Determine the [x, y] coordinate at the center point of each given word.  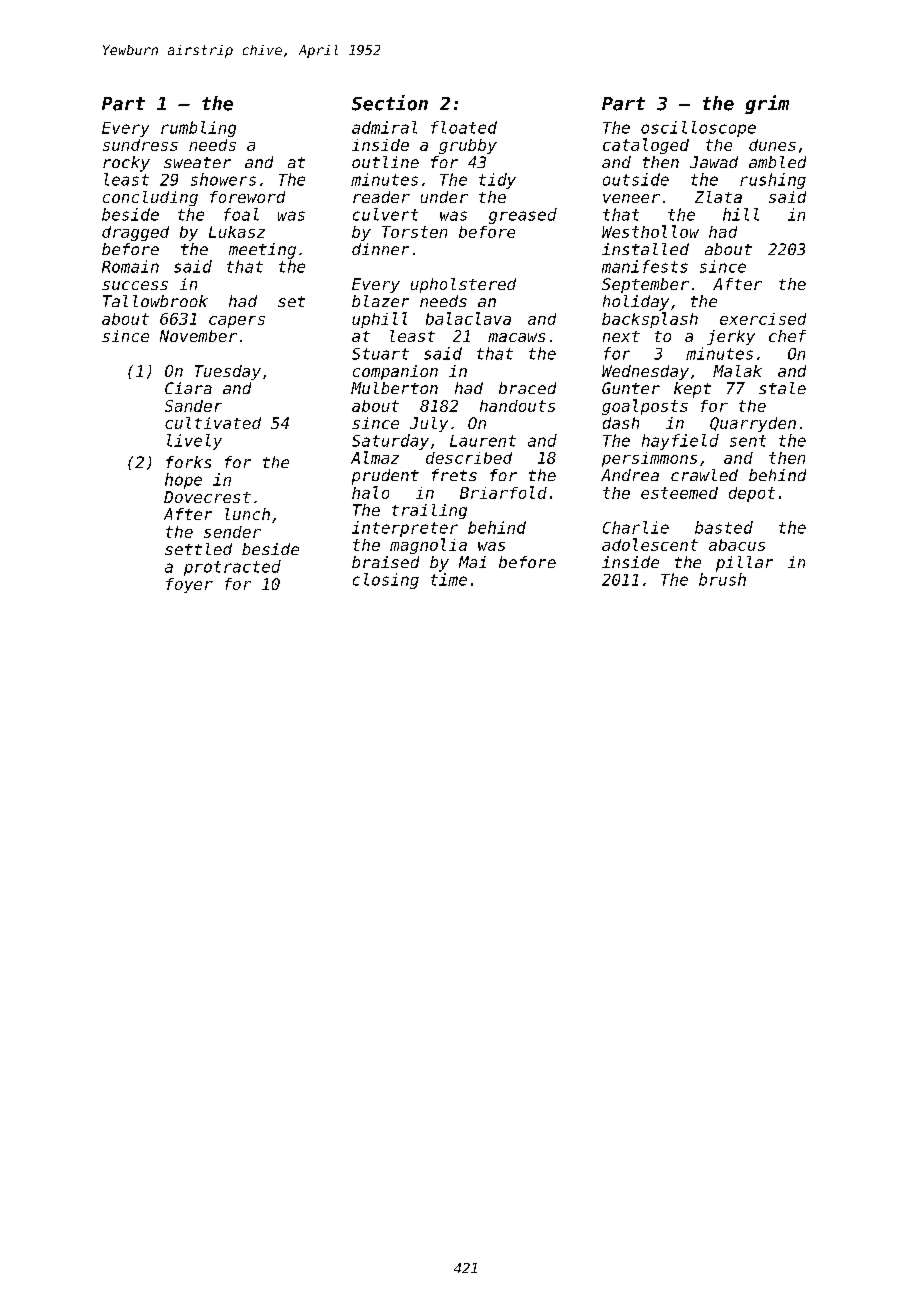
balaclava [468, 318]
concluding [150, 198]
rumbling [198, 129]
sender [232, 532]
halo [370, 492]
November [198, 336]
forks [188, 462]
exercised [763, 319]
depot [752, 494]
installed [645, 249]
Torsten [414, 232]
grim [767, 104]
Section [390, 103]
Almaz [375, 457]
